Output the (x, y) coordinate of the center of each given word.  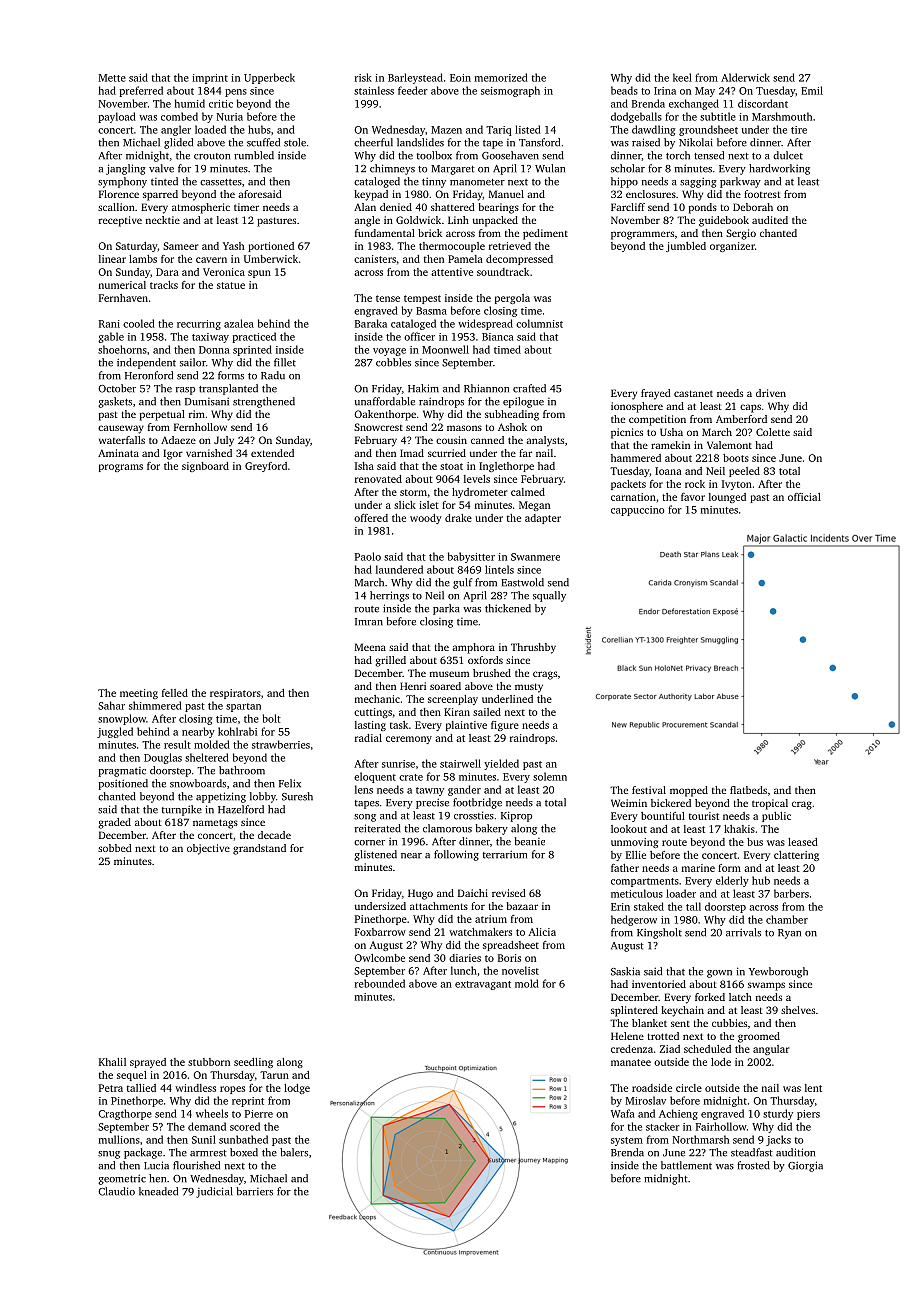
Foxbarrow (380, 932)
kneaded (158, 1191)
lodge (297, 1089)
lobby (263, 797)
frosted (753, 1165)
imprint (210, 79)
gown (719, 974)
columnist (539, 323)
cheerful (373, 142)
